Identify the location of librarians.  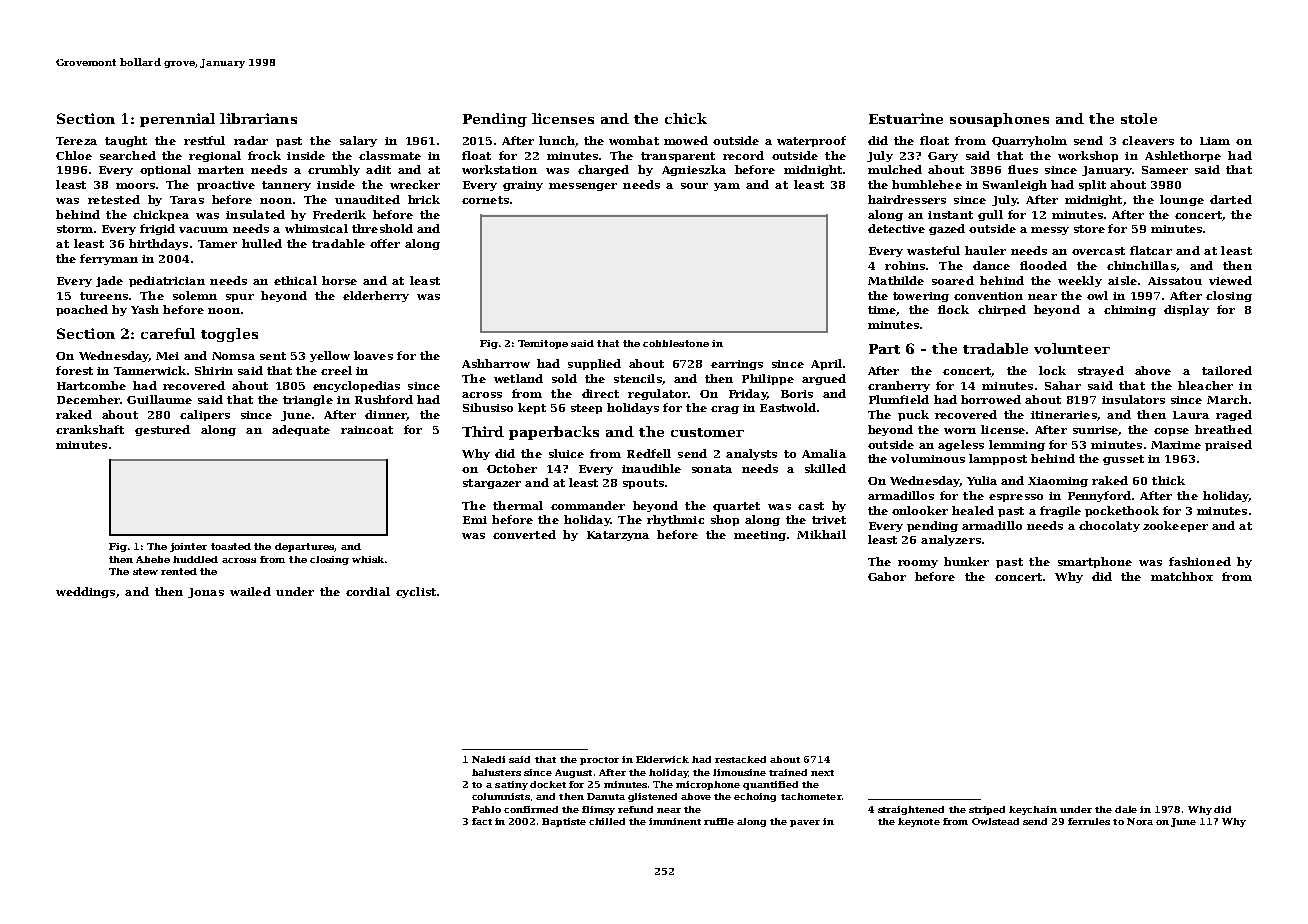
(258, 118).
